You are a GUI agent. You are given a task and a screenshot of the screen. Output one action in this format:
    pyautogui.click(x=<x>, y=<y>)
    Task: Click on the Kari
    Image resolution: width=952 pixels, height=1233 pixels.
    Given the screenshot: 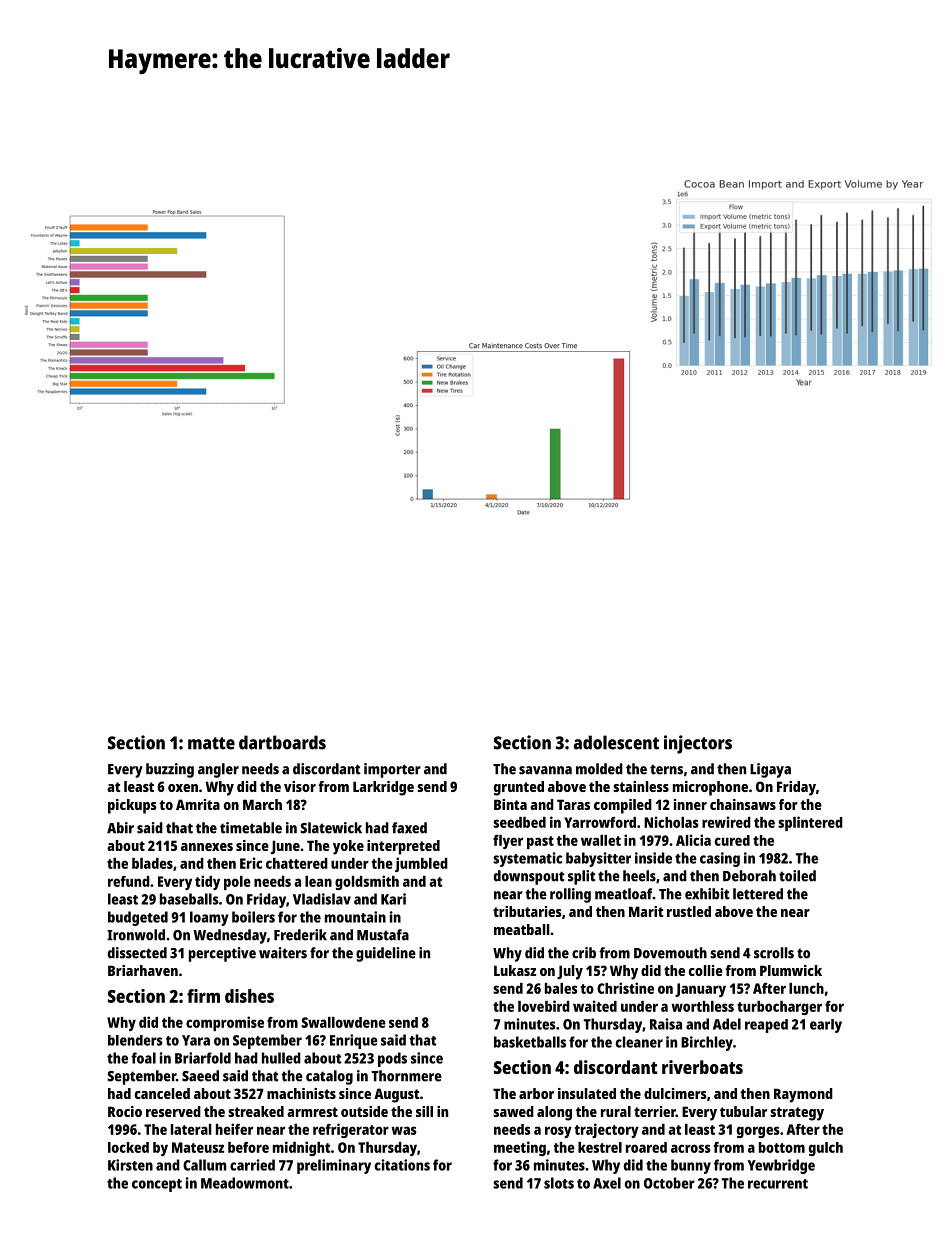 What is the action you would take?
    pyautogui.click(x=393, y=899)
